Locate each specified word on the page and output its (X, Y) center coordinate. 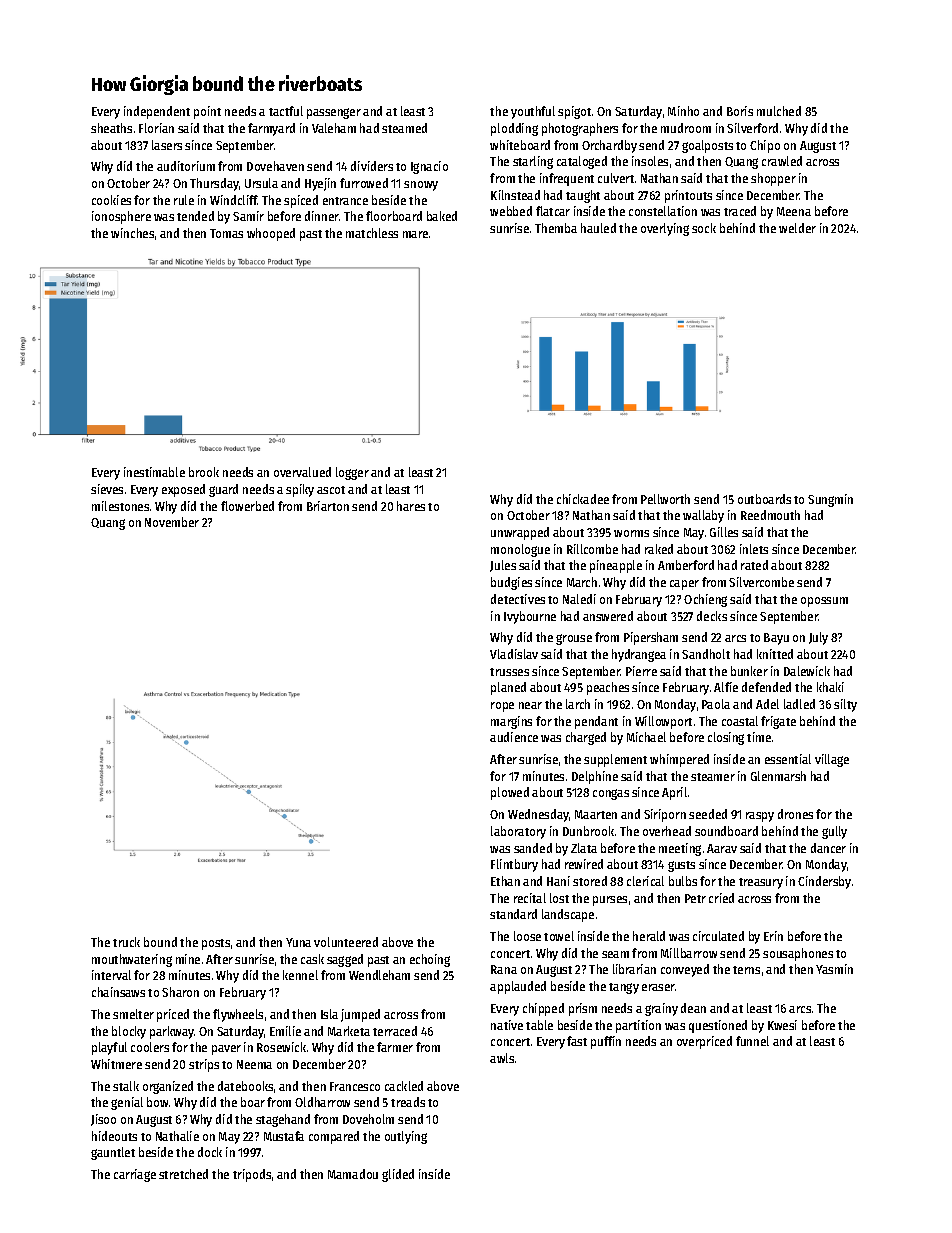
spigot (574, 112)
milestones (120, 506)
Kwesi (782, 1025)
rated (754, 565)
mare (415, 234)
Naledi (579, 599)
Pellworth (665, 499)
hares (411, 506)
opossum (824, 602)
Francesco (355, 1086)
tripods (252, 1175)
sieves (107, 489)
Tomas (226, 233)
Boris (740, 111)
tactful (286, 111)
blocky (129, 1032)
